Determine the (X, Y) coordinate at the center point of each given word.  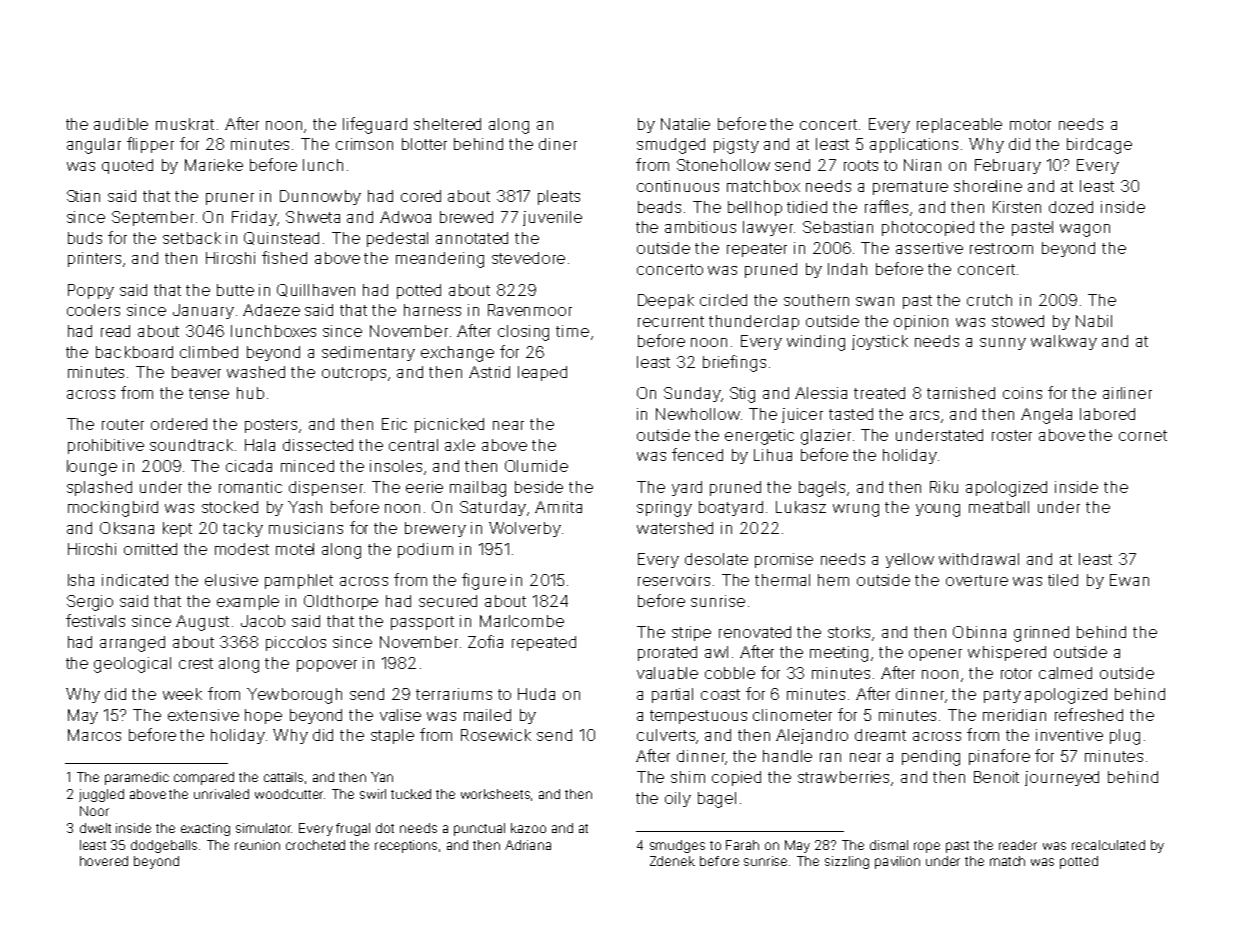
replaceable (959, 125)
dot (385, 828)
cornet (1143, 435)
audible (121, 124)
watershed (675, 528)
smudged (671, 146)
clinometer (792, 715)
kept (177, 529)
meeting (839, 654)
